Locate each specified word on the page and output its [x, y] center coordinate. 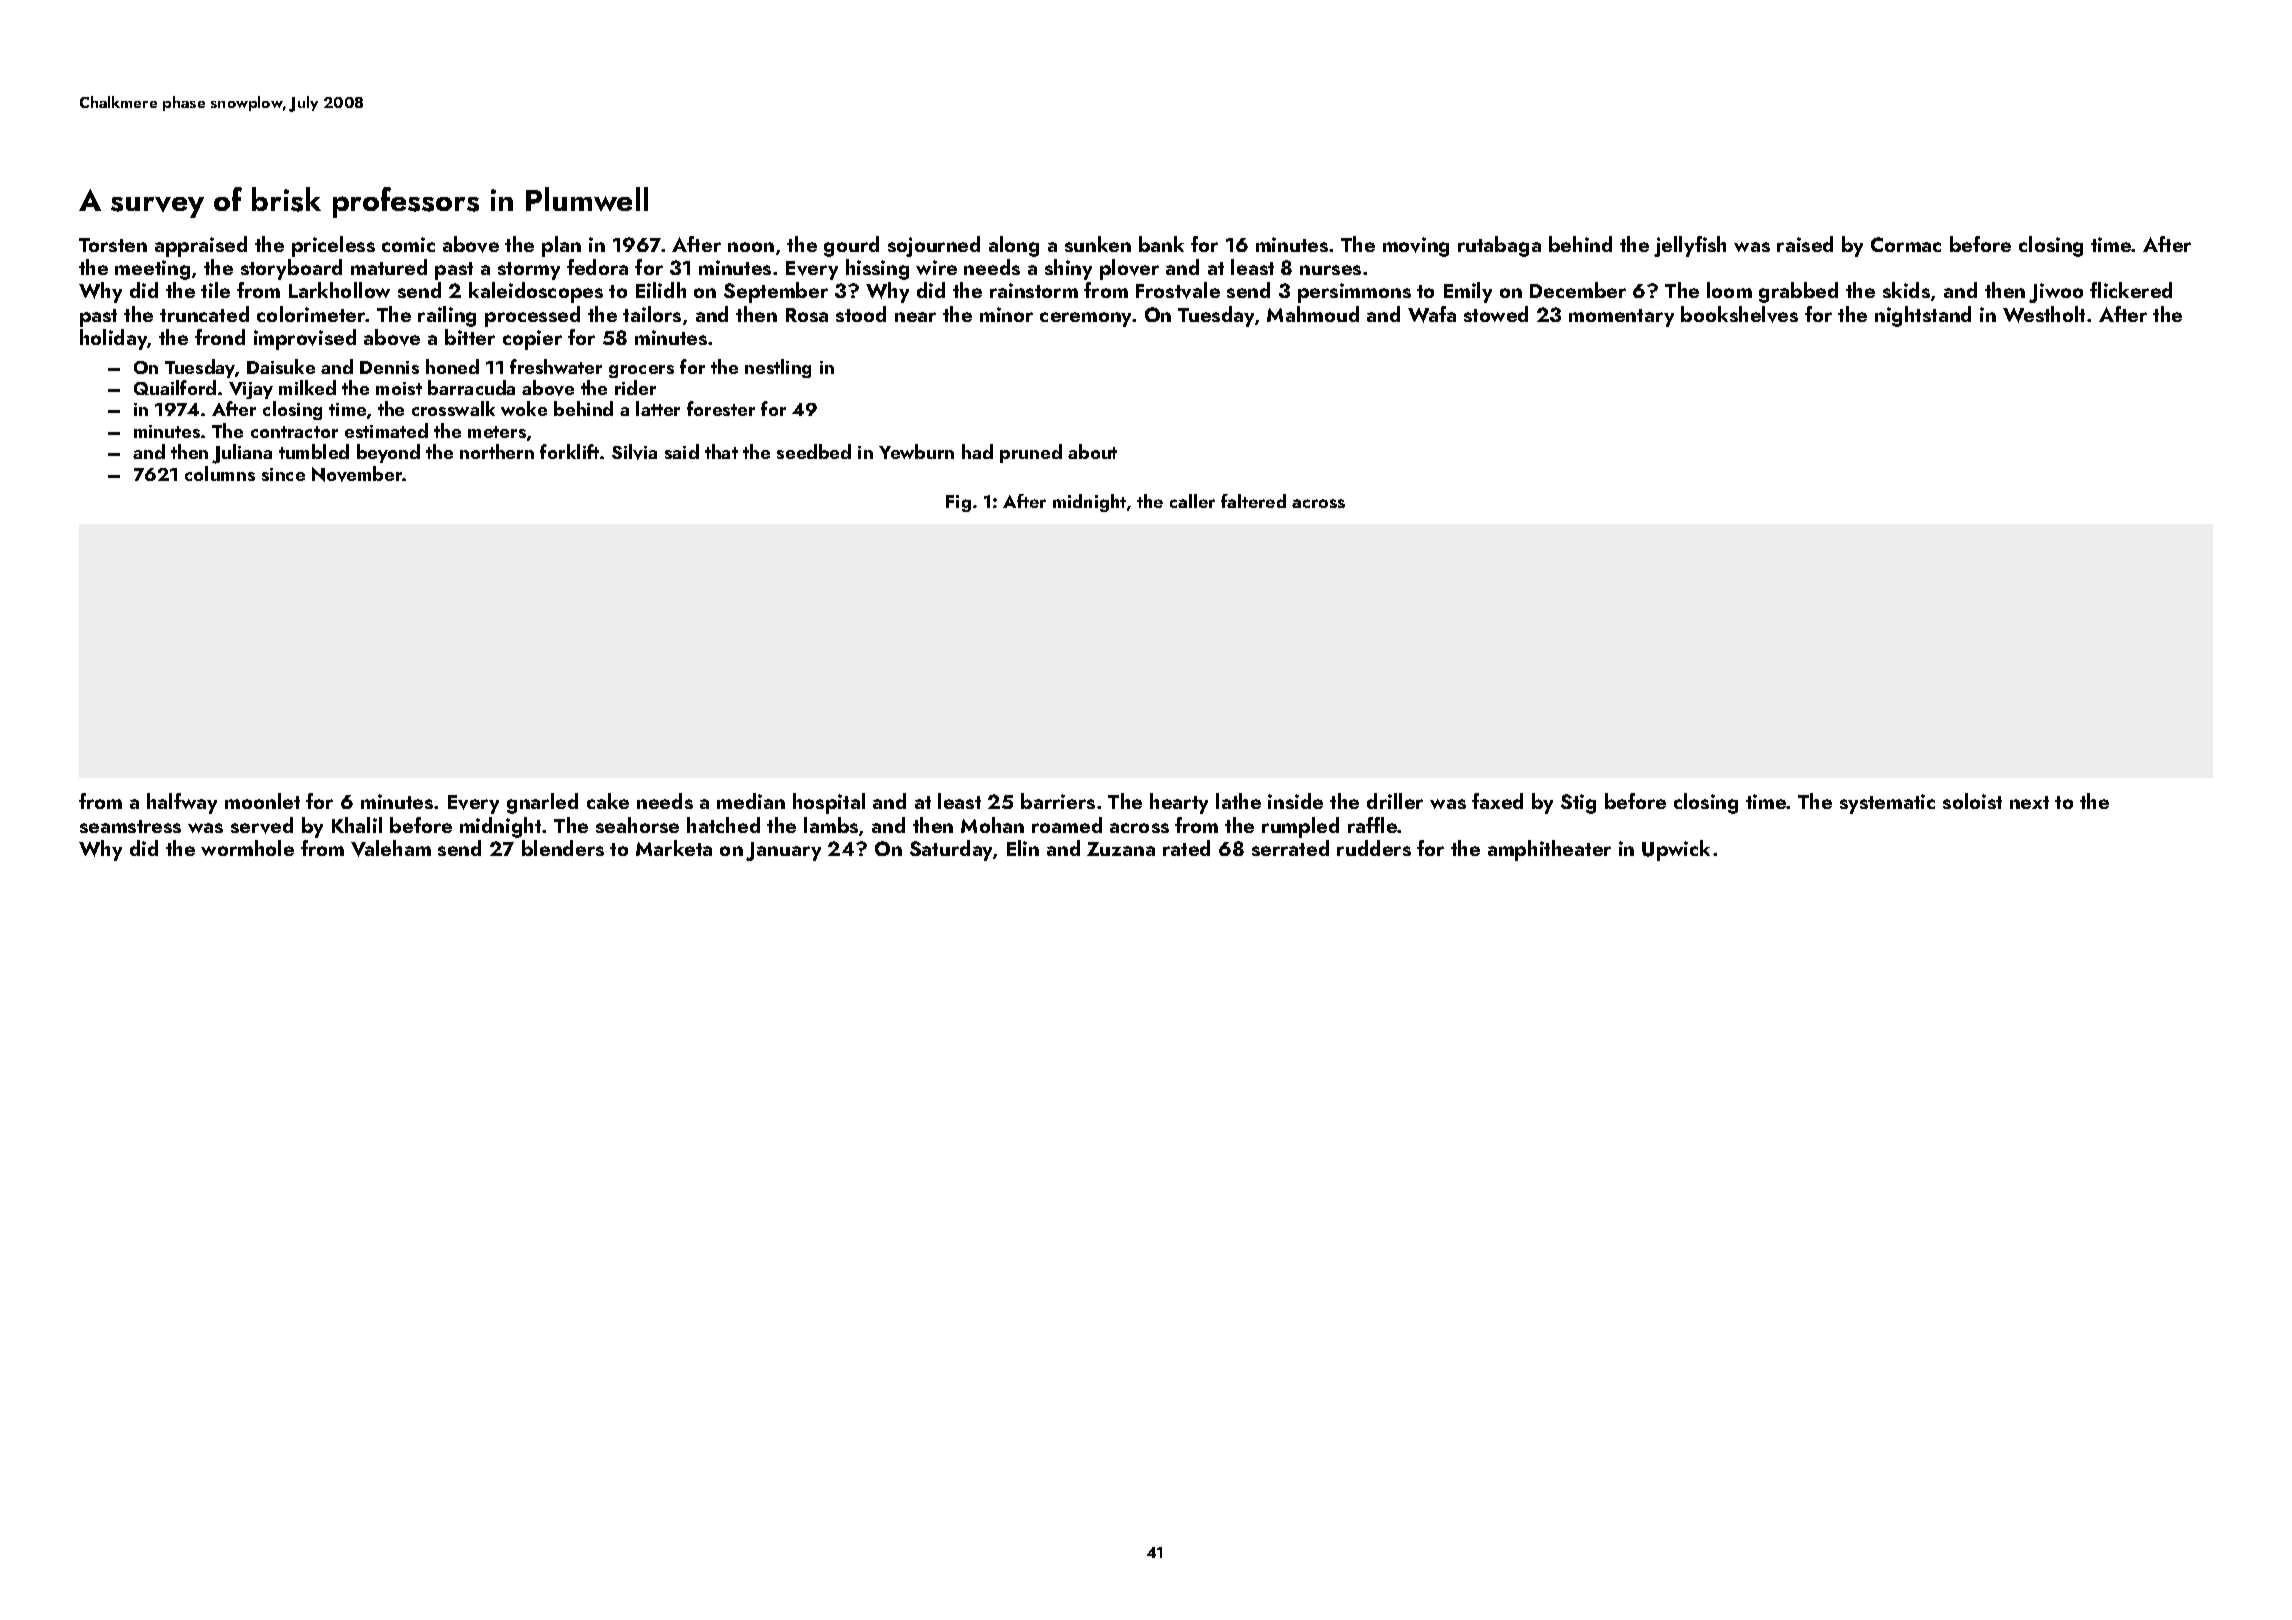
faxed [1497, 801]
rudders [1374, 848]
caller [1192, 501]
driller [1395, 801]
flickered [2131, 290]
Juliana [242, 454]
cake [608, 801]
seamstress [130, 826]
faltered [1253, 501]
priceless [333, 246]
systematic [1887, 804]
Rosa [807, 315]
